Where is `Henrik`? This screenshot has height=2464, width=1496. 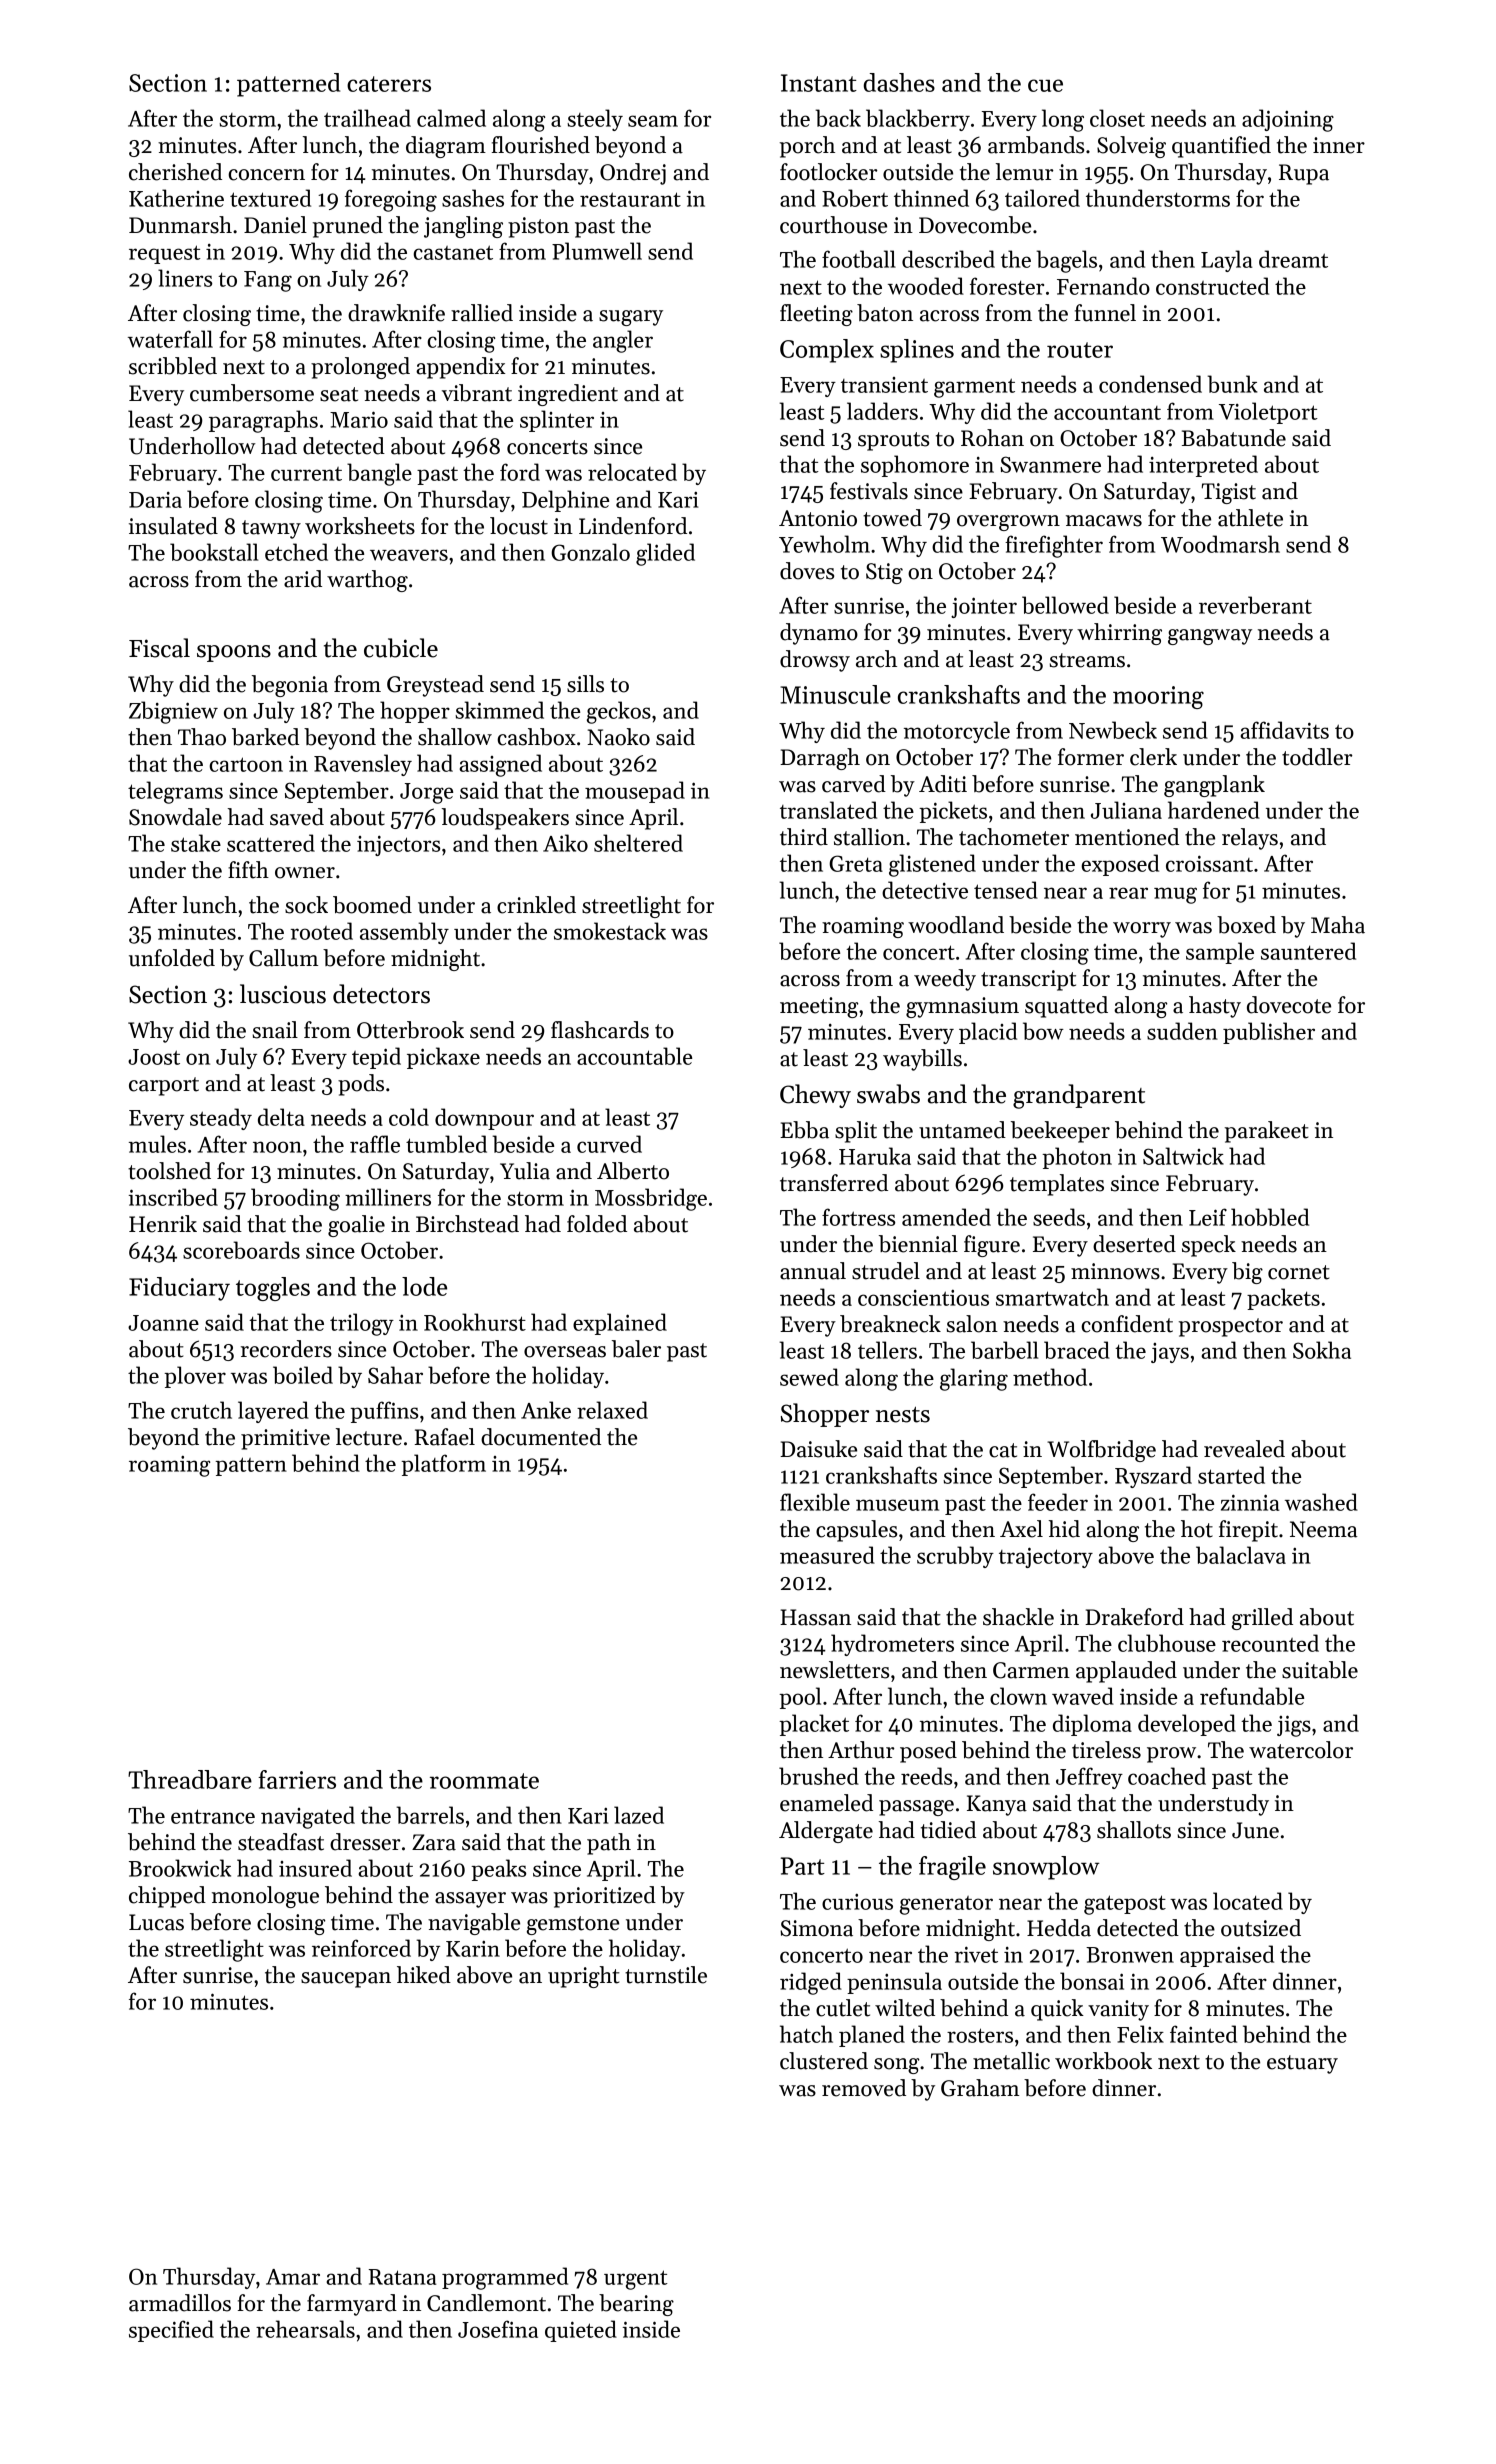 Henrik is located at coordinates (163, 1224).
